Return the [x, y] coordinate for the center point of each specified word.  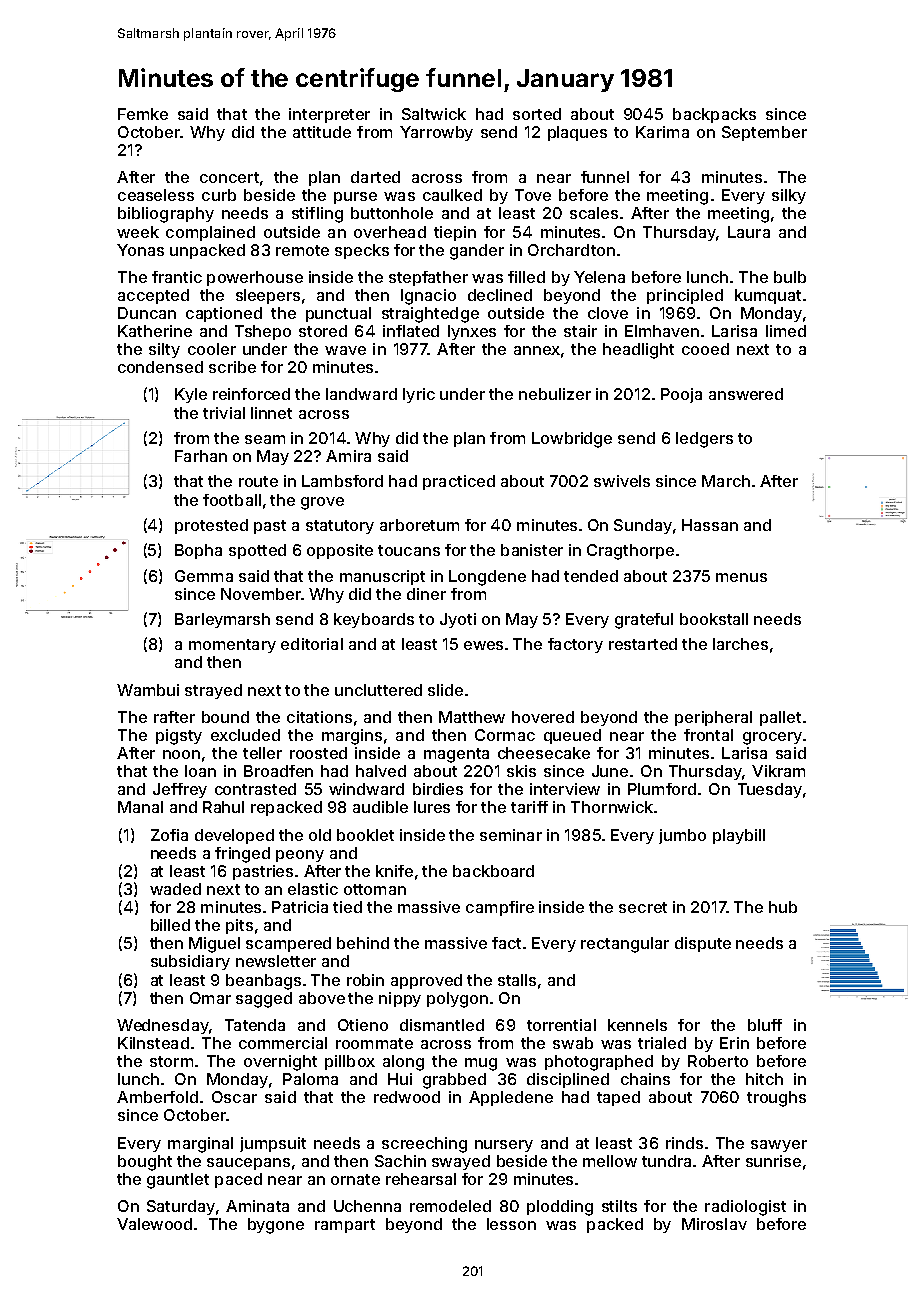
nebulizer [555, 394]
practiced [459, 482]
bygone [276, 1226]
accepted [153, 296]
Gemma [204, 576]
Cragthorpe [630, 552]
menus [741, 577]
